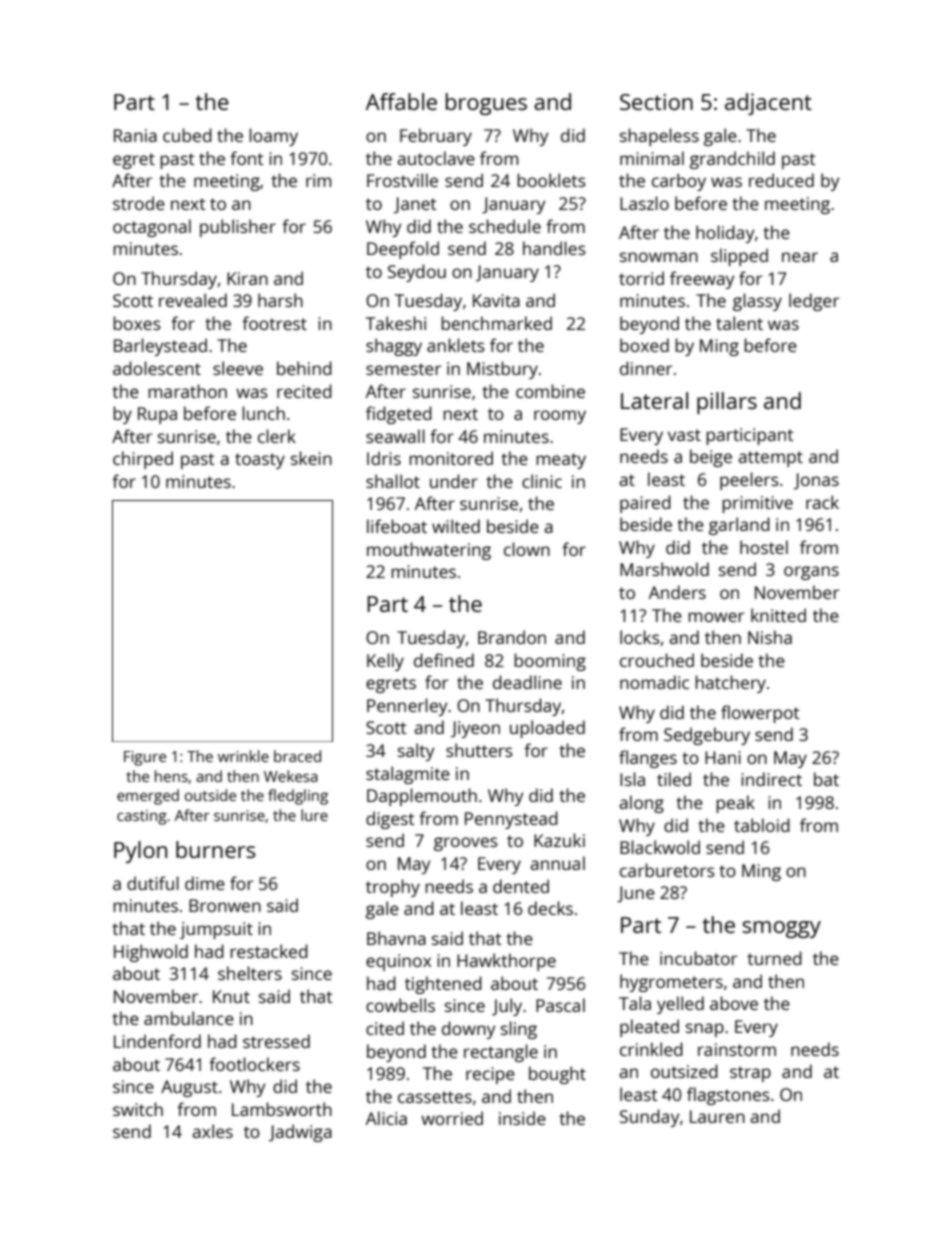 This document has width=952, height=1233. What do you see at coordinates (145, 758) in the document?
I see `Figure` at bounding box center [145, 758].
